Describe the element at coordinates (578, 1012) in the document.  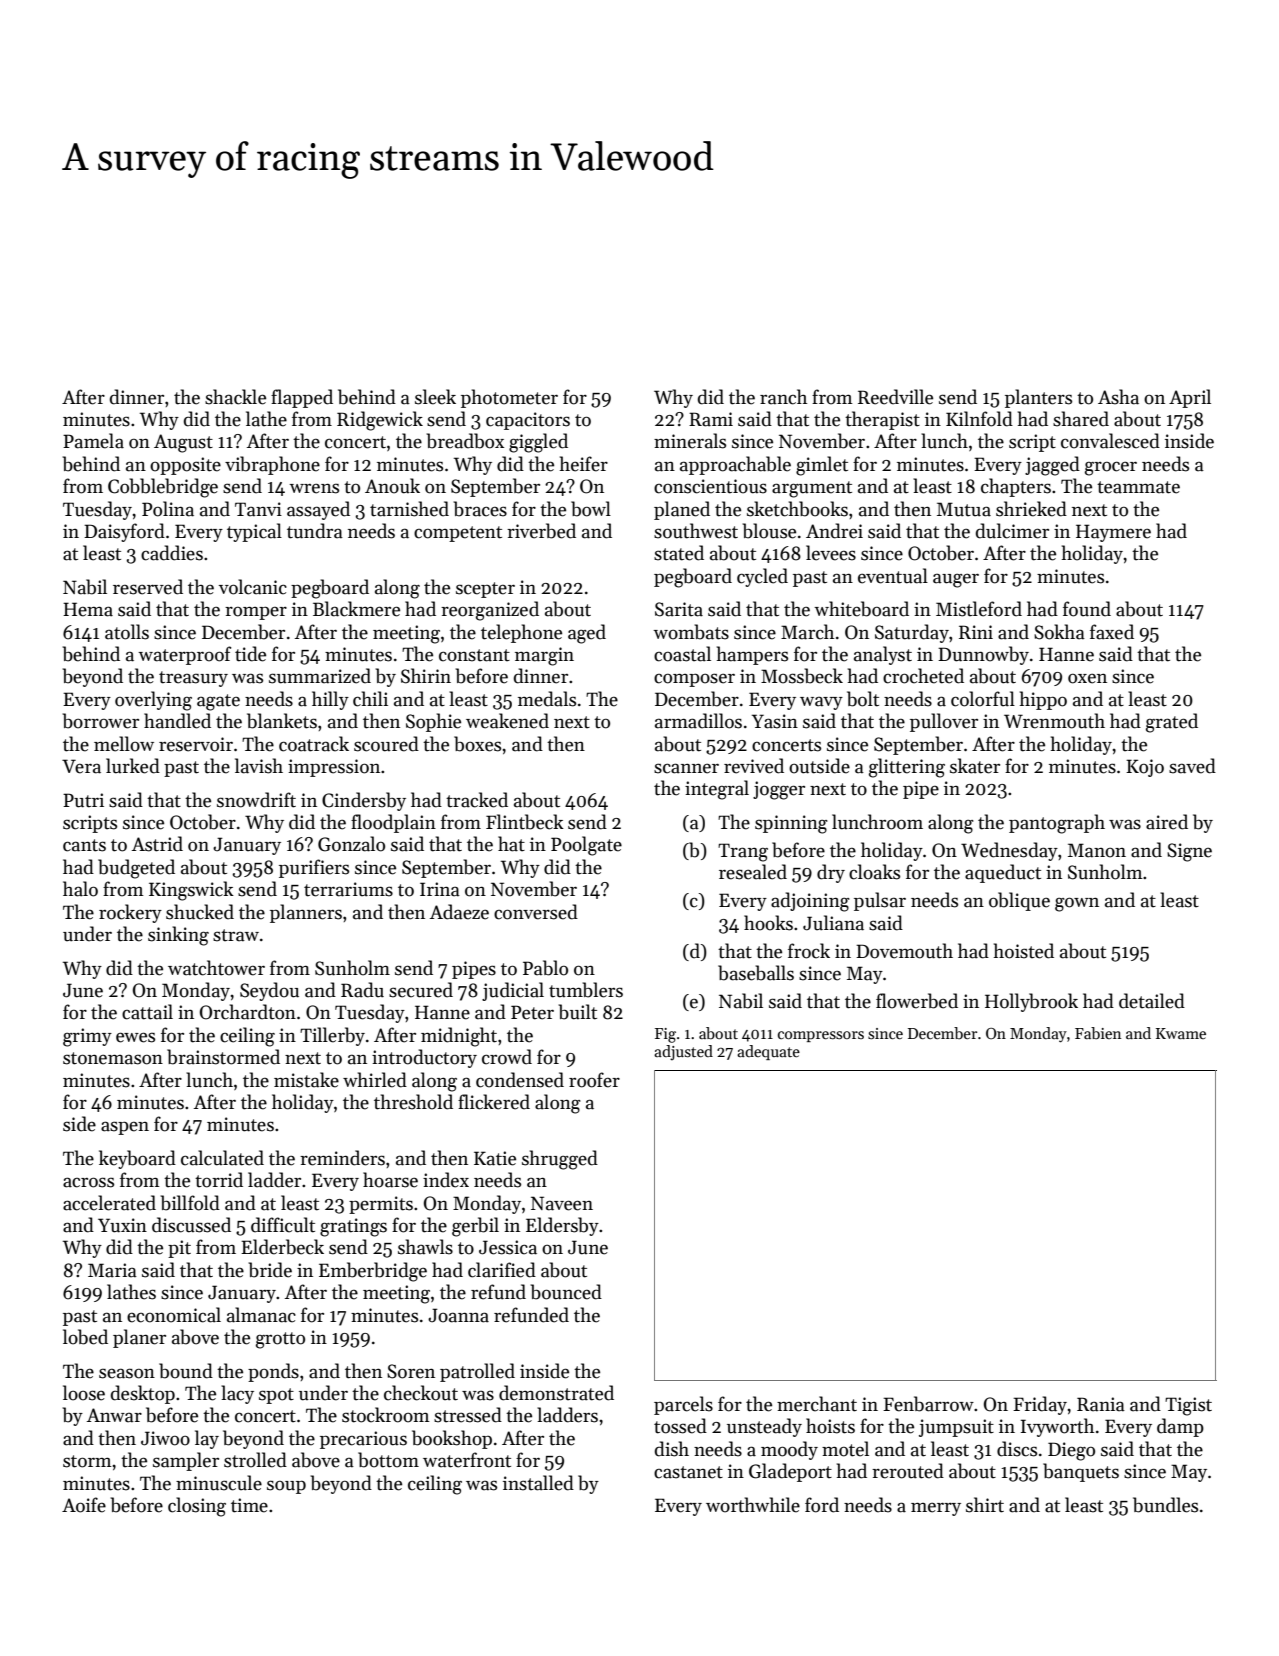
I see `built` at that location.
